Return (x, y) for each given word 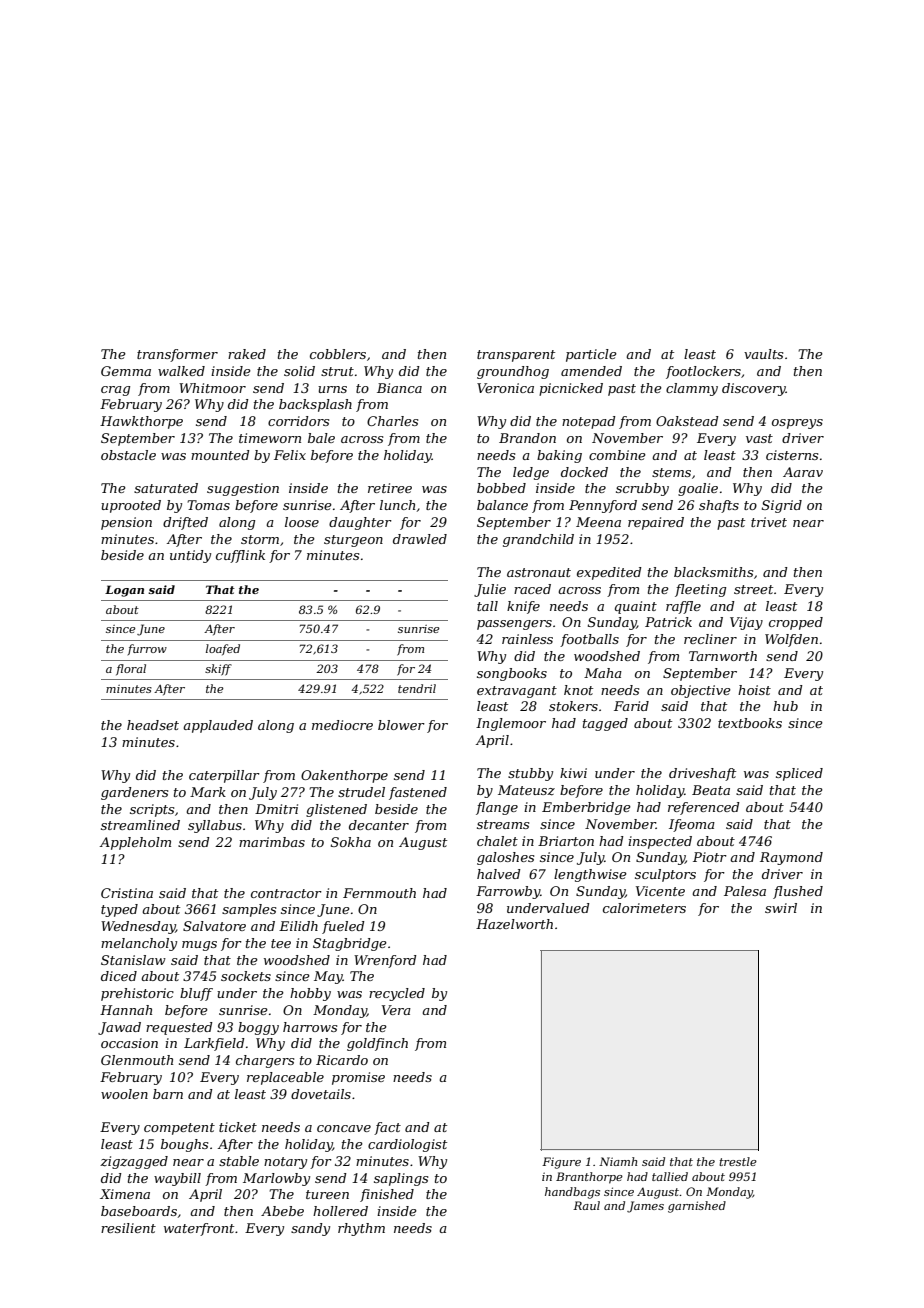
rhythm (361, 1229)
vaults (763, 354)
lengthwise (590, 875)
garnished (697, 1207)
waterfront (199, 1229)
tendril (417, 688)
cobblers (338, 354)
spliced (799, 774)
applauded (218, 726)
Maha (603, 673)
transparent (516, 356)
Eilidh (298, 926)
